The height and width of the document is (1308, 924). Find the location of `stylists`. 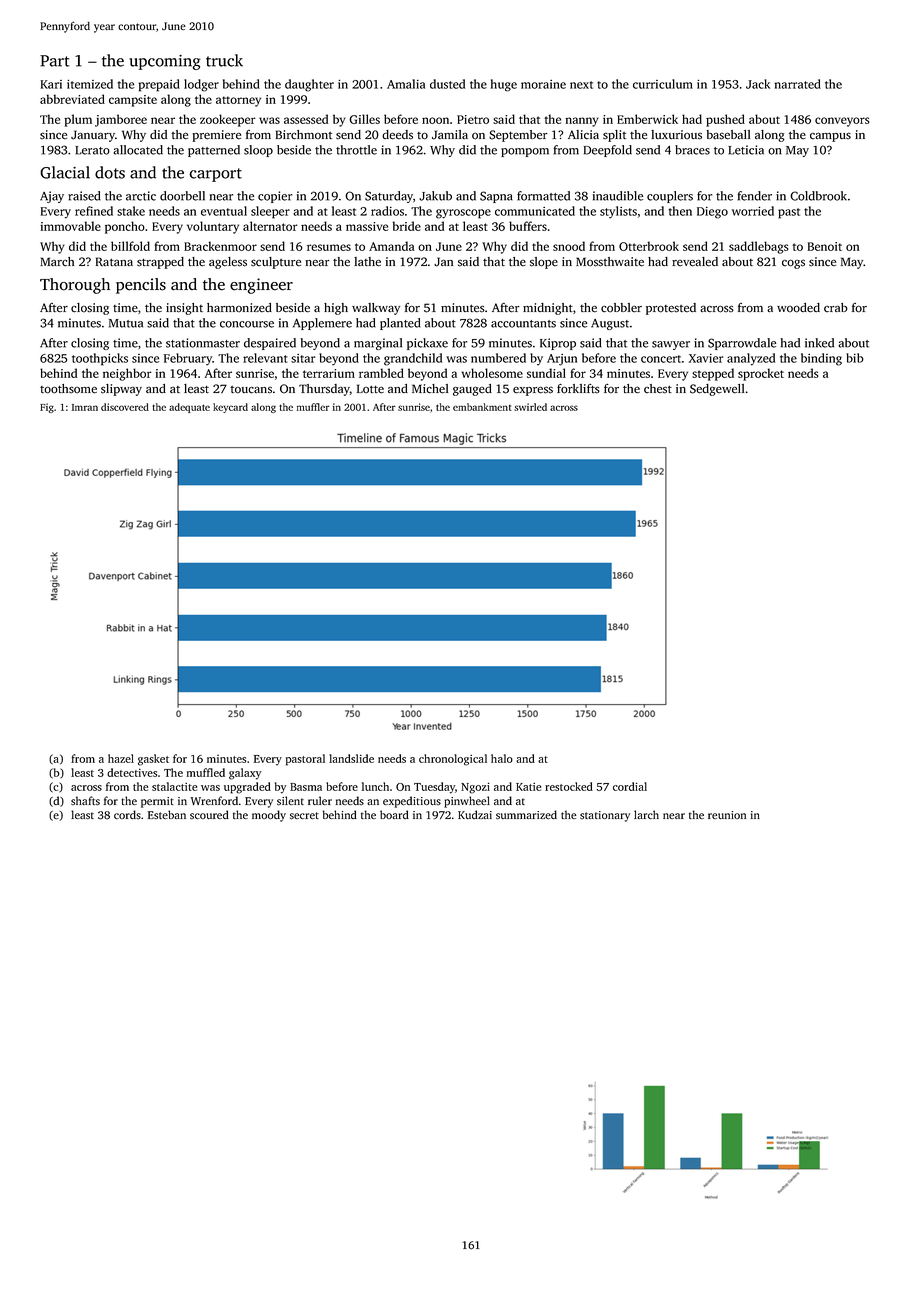

stylists is located at coordinates (618, 212).
